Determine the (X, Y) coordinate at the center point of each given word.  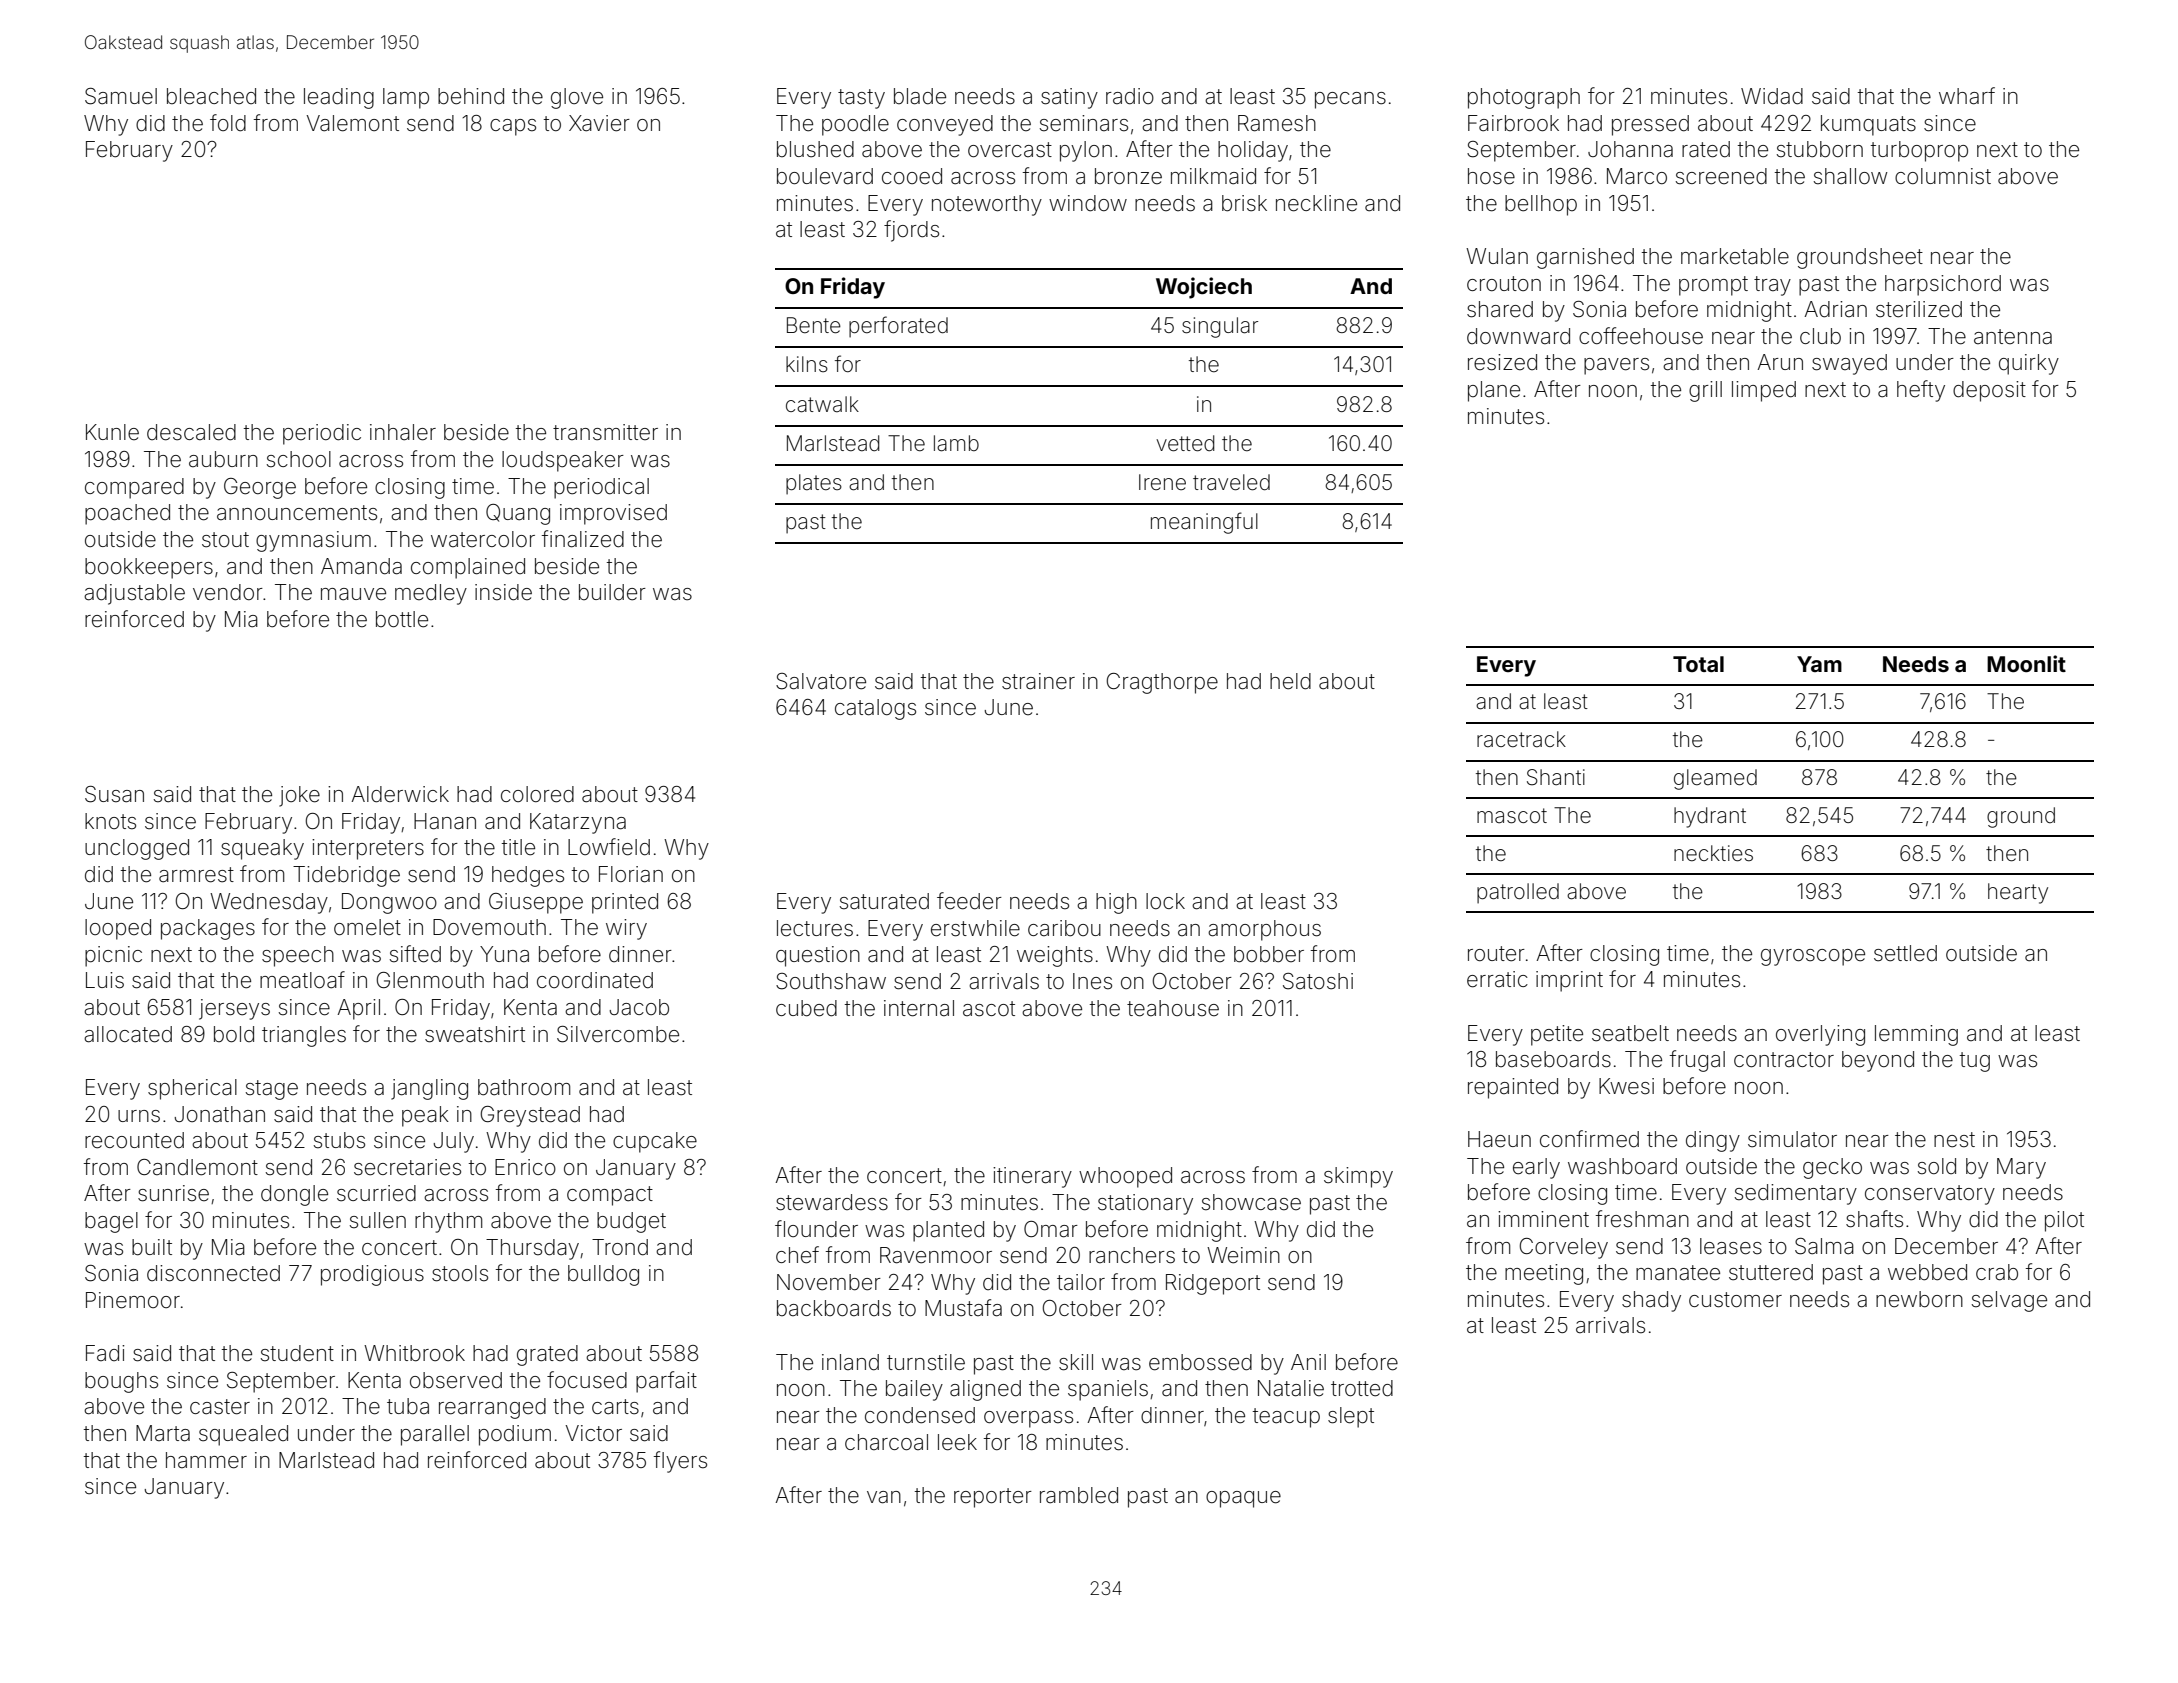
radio (1130, 96)
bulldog (603, 1275)
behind (471, 96)
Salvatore (821, 681)
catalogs (875, 709)
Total (1698, 664)
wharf (1967, 96)
